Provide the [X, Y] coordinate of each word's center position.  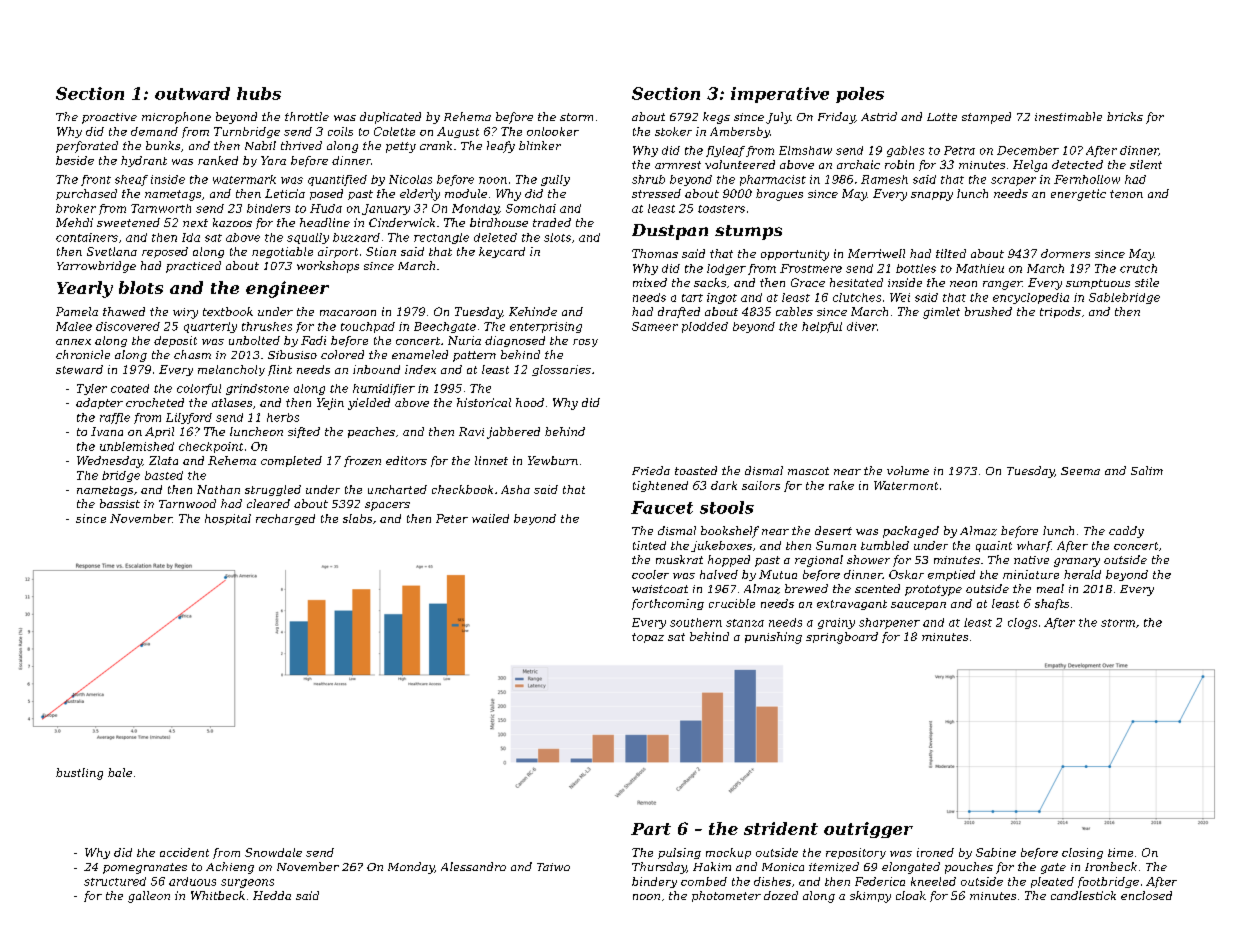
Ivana [107, 431]
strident [781, 828]
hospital [228, 519]
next [195, 223]
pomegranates [145, 868]
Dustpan [670, 232]
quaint [994, 546]
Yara [273, 160]
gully [555, 180]
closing [1082, 853]
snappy [932, 196]
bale [120, 772]
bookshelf [730, 532]
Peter [452, 518]
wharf [1034, 546]
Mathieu [980, 268]
